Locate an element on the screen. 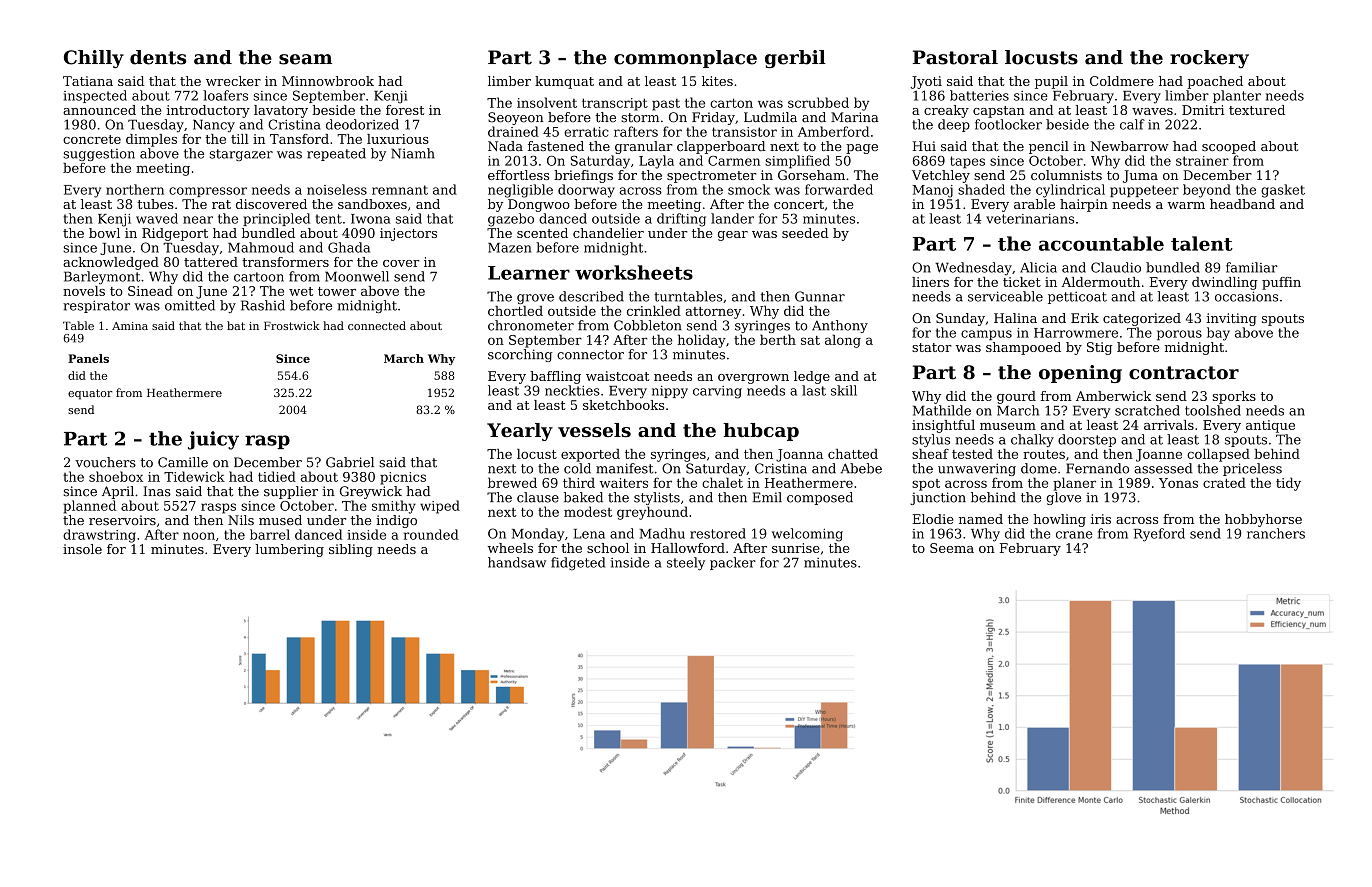 The width and height of the screenshot is (1372, 887). Ghada is located at coordinates (349, 247).
